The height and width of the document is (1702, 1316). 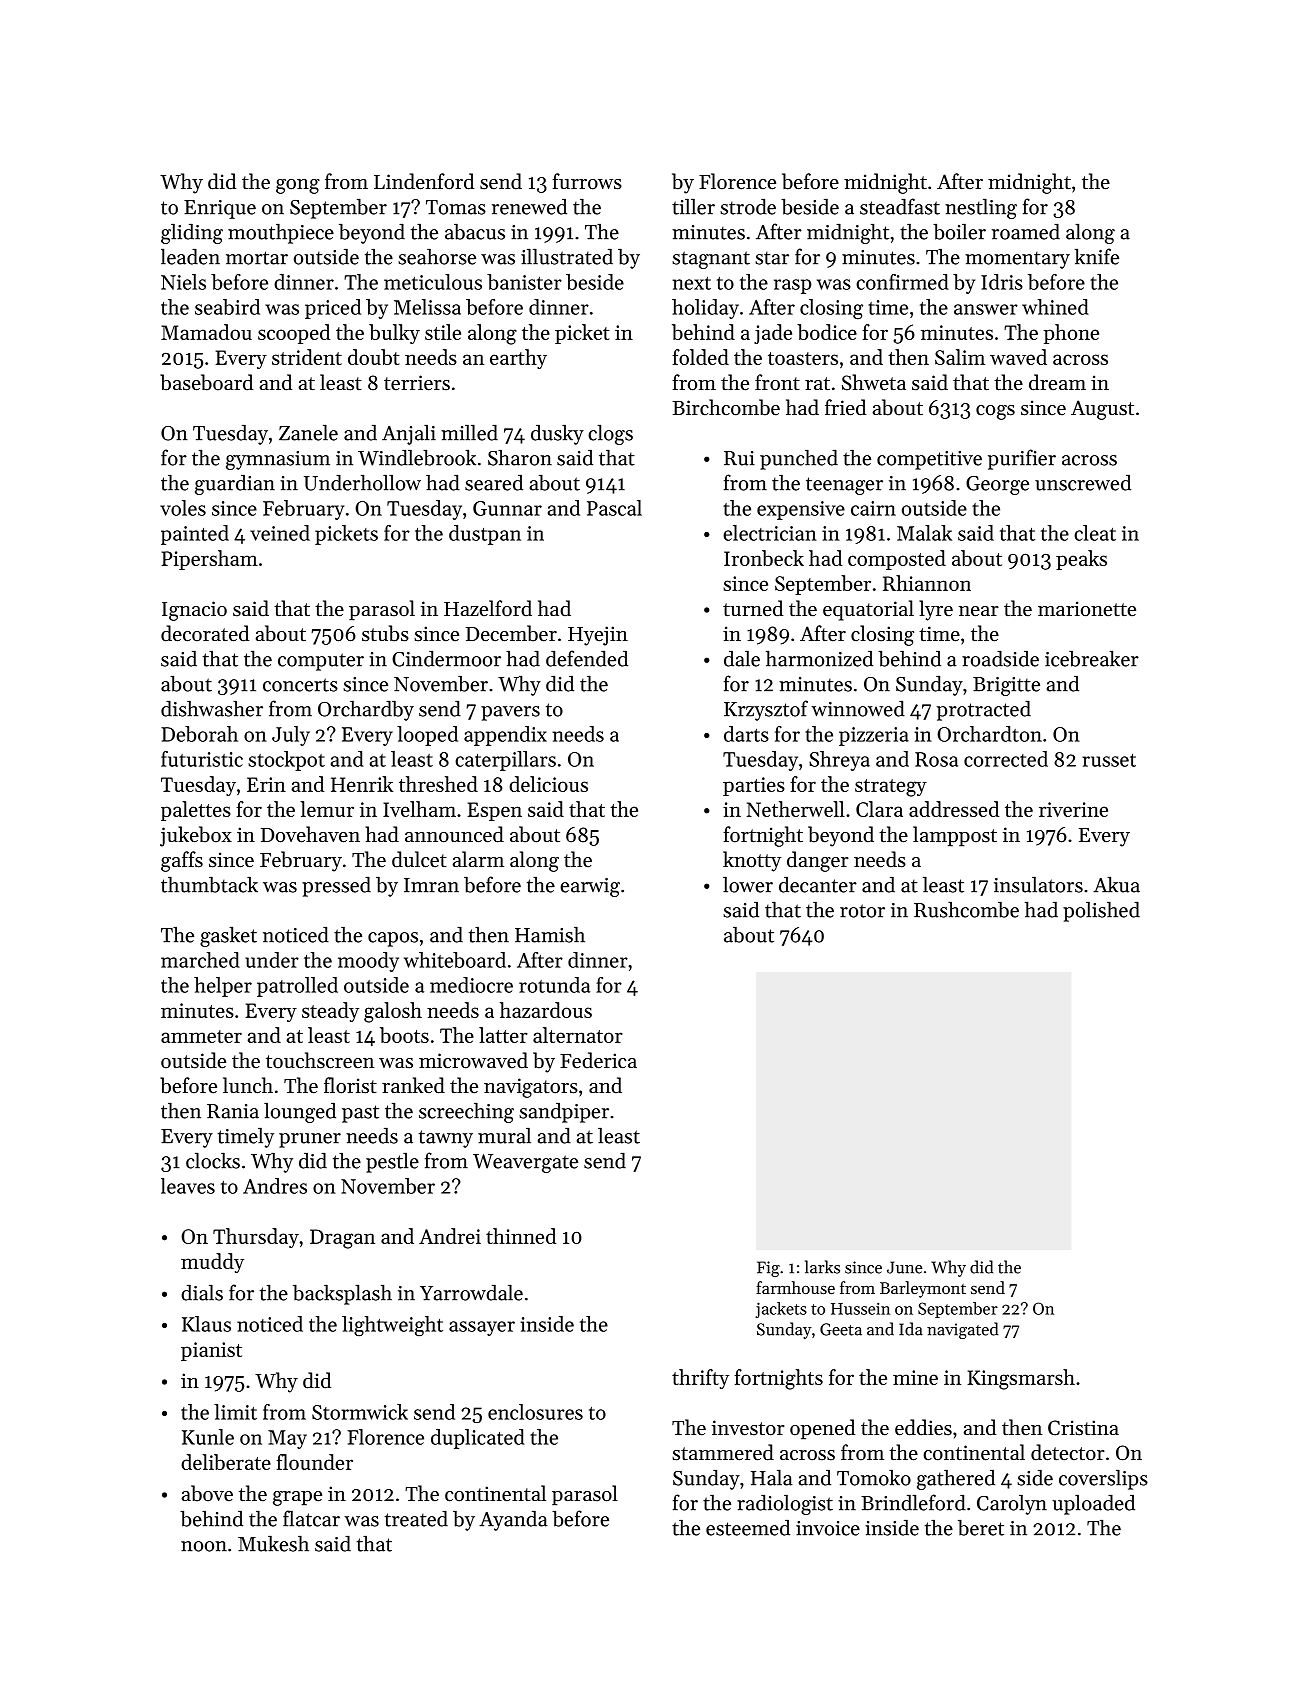 What do you see at coordinates (1109, 760) in the document?
I see `russet` at bounding box center [1109, 760].
